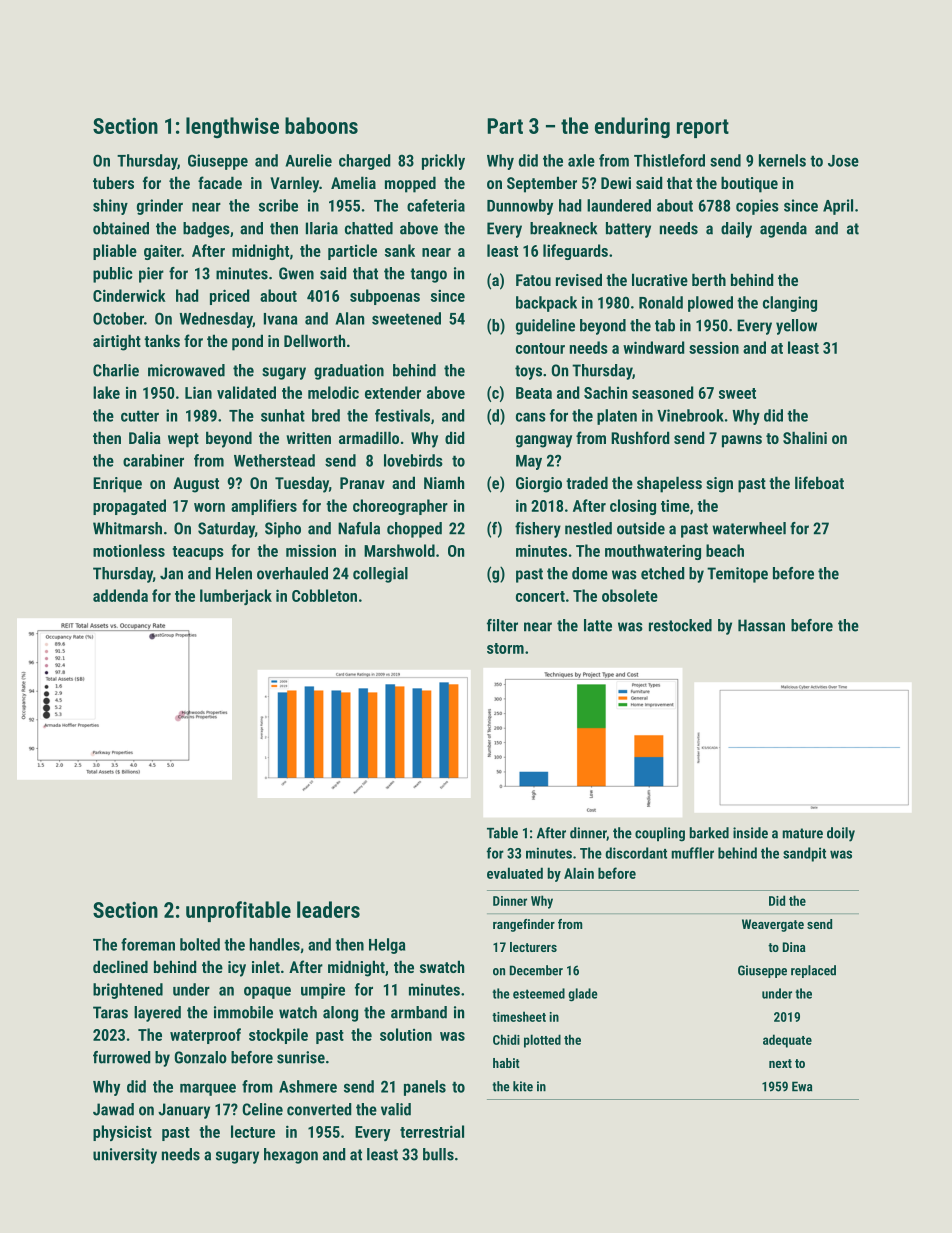  What do you see at coordinates (274, 460) in the screenshot?
I see `Wetherstead` at bounding box center [274, 460].
